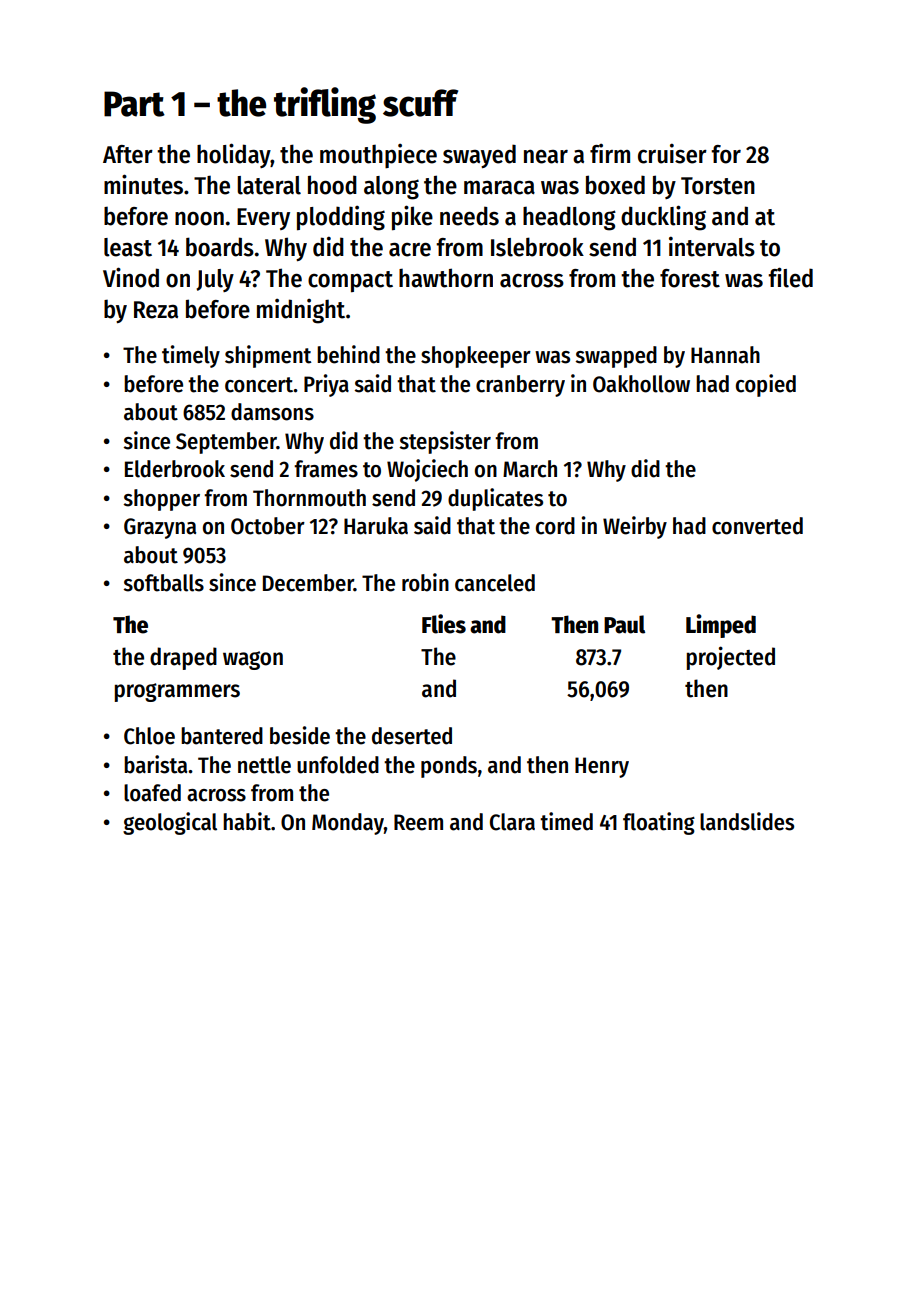 This screenshot has width=924, height=1311. Describe the element at coordinates (247, 821) in the screenshot. I see `habit` at that location.
